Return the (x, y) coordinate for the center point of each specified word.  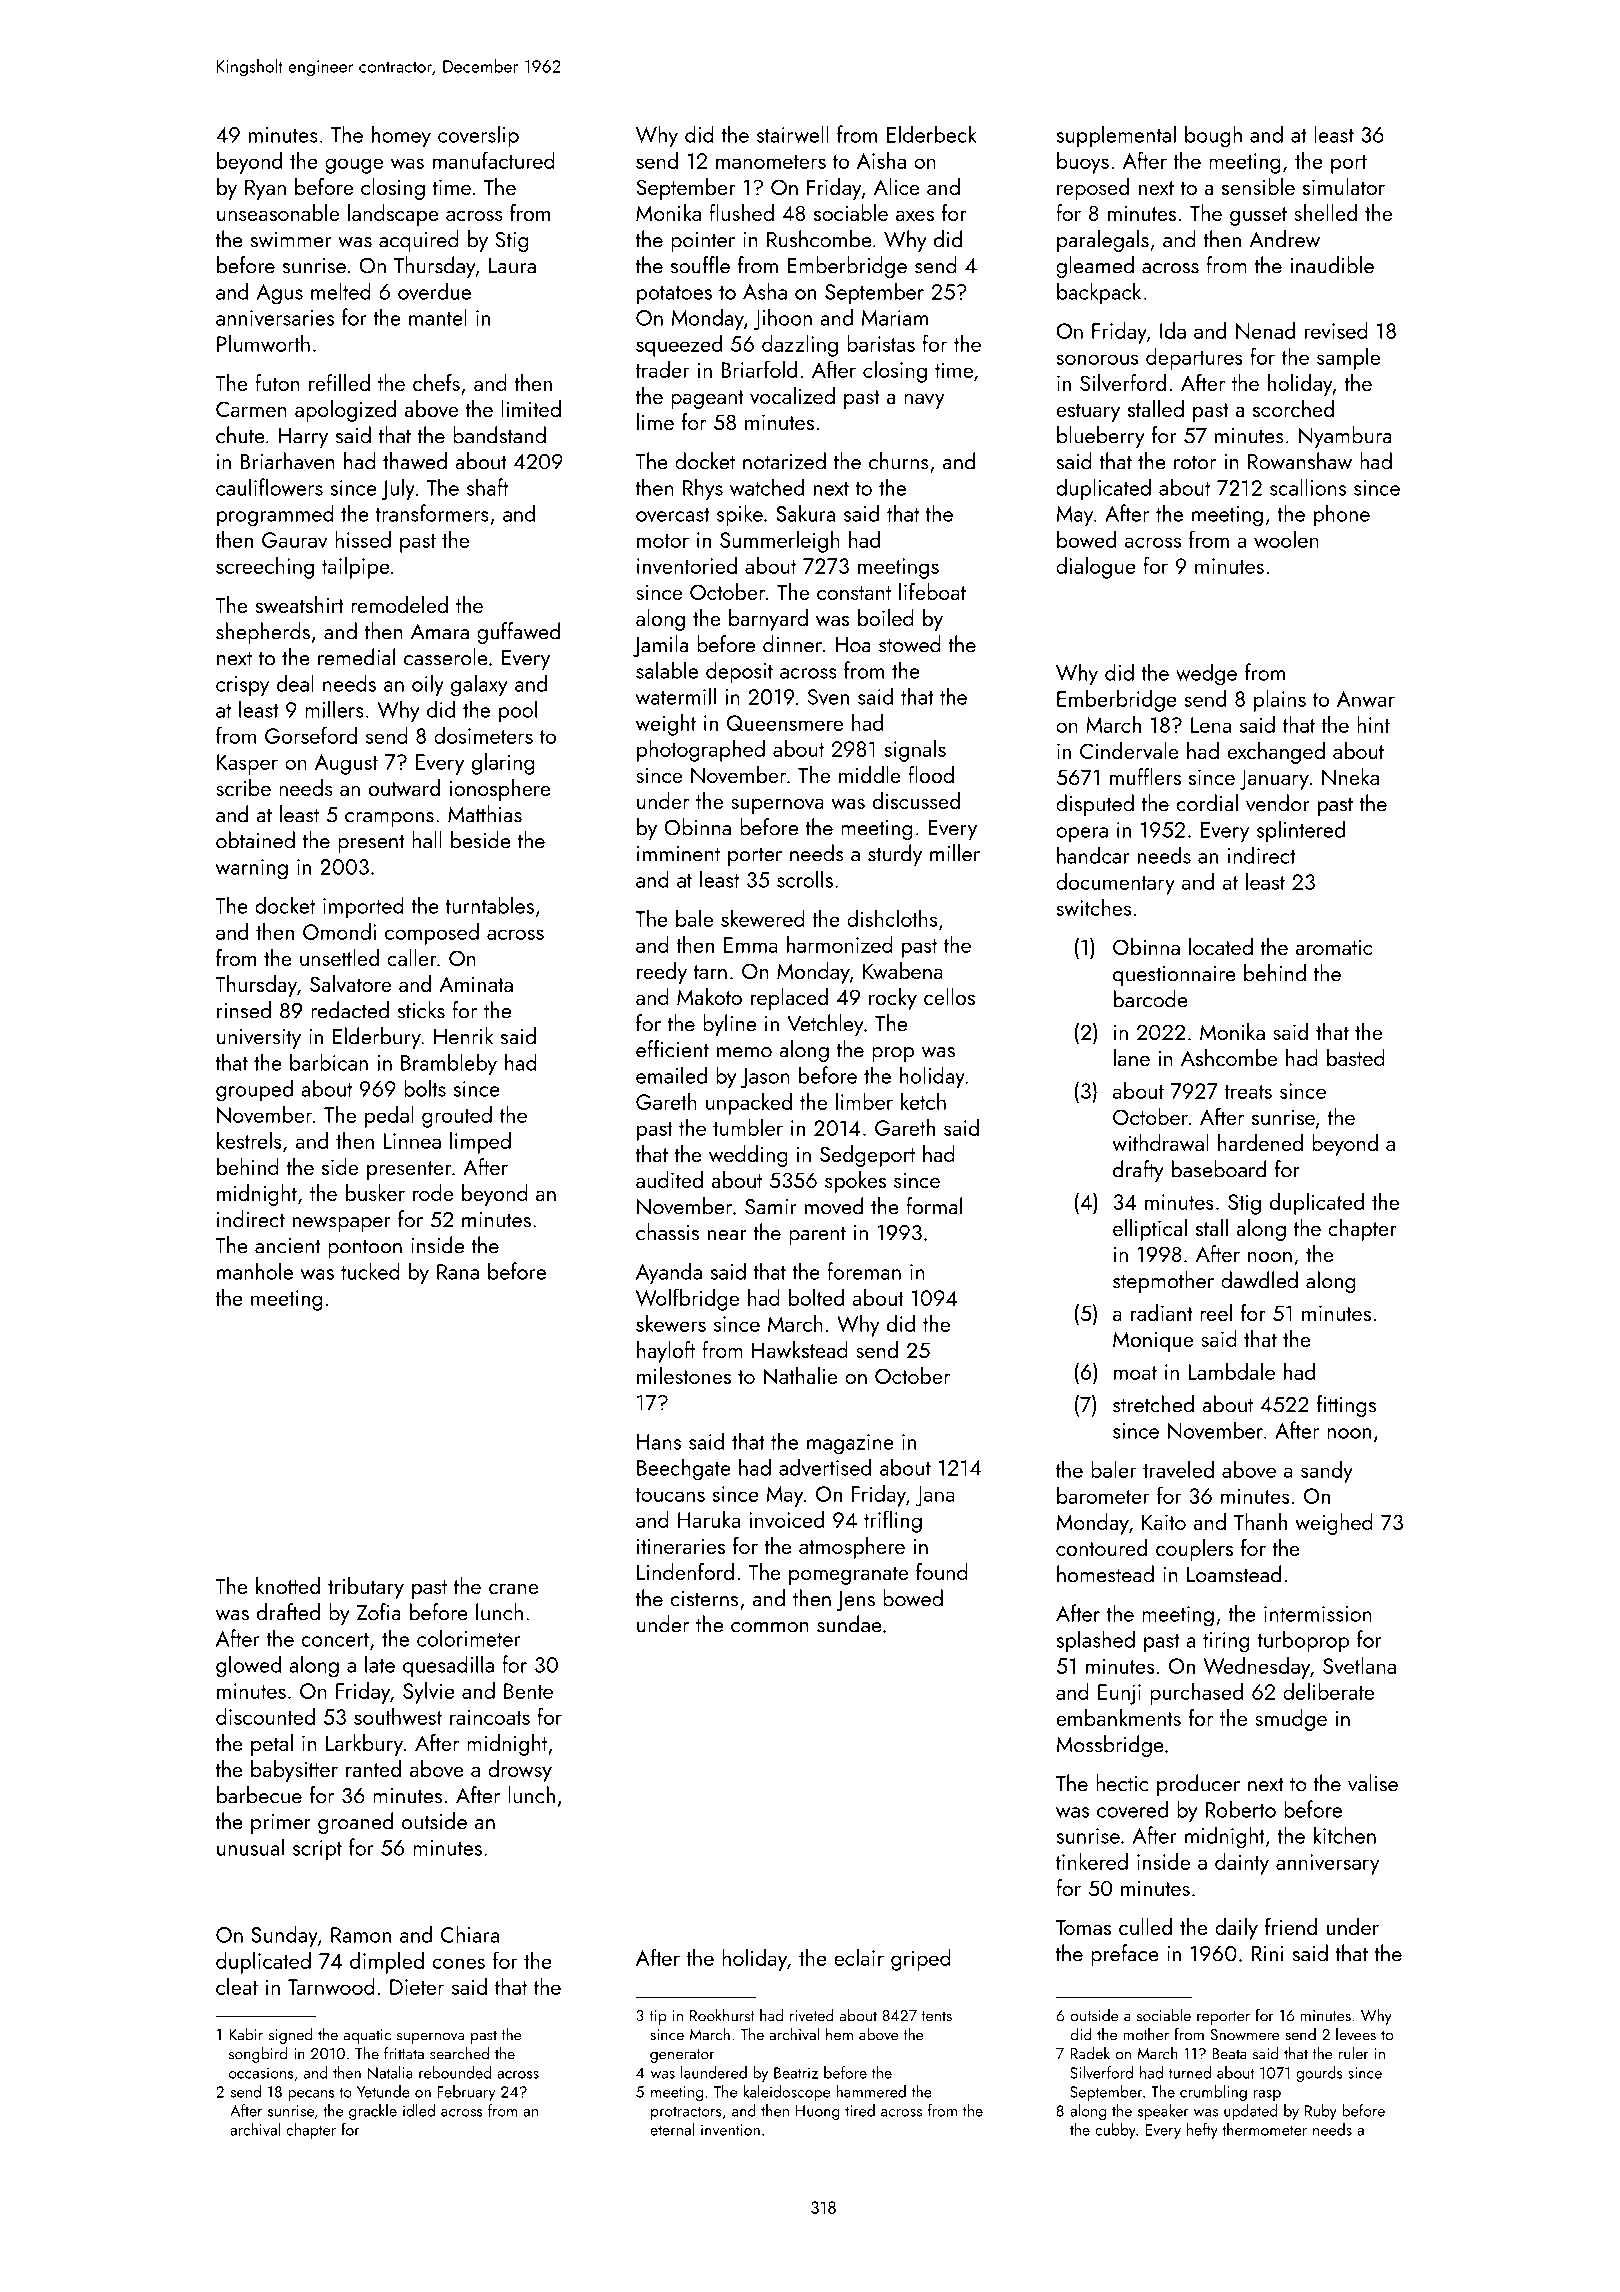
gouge (354, 166)
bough (1213, 137)
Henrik (463, 1036)
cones (458, 1963)
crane (514, 1589)
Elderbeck (932, 134)
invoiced (786, 1519)
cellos (949, 996)
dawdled (1259, 1280)
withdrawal (1160, 1142)
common (770, 1627)
